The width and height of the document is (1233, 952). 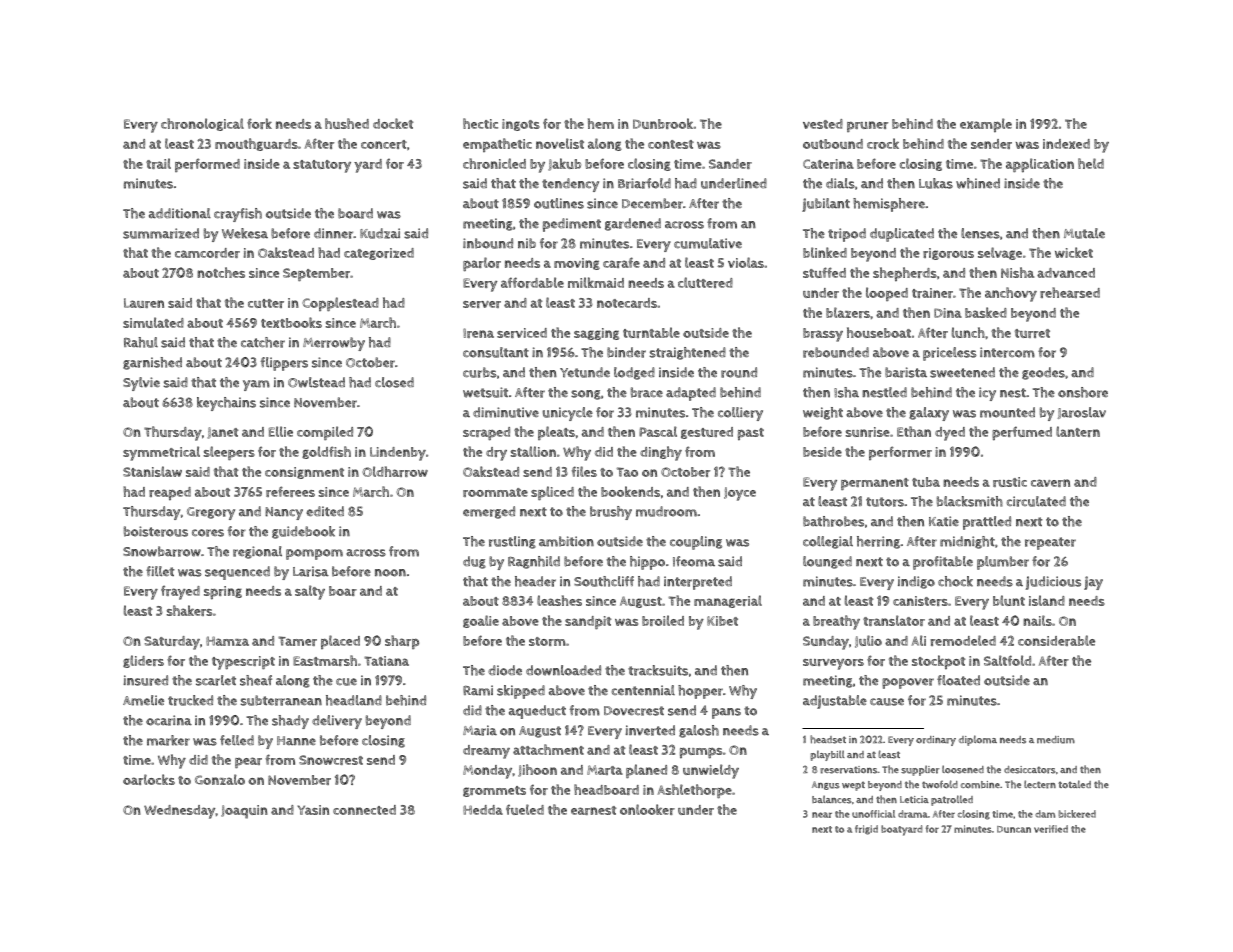 I want to click on Wednesday, so click(x=179, y=812).
